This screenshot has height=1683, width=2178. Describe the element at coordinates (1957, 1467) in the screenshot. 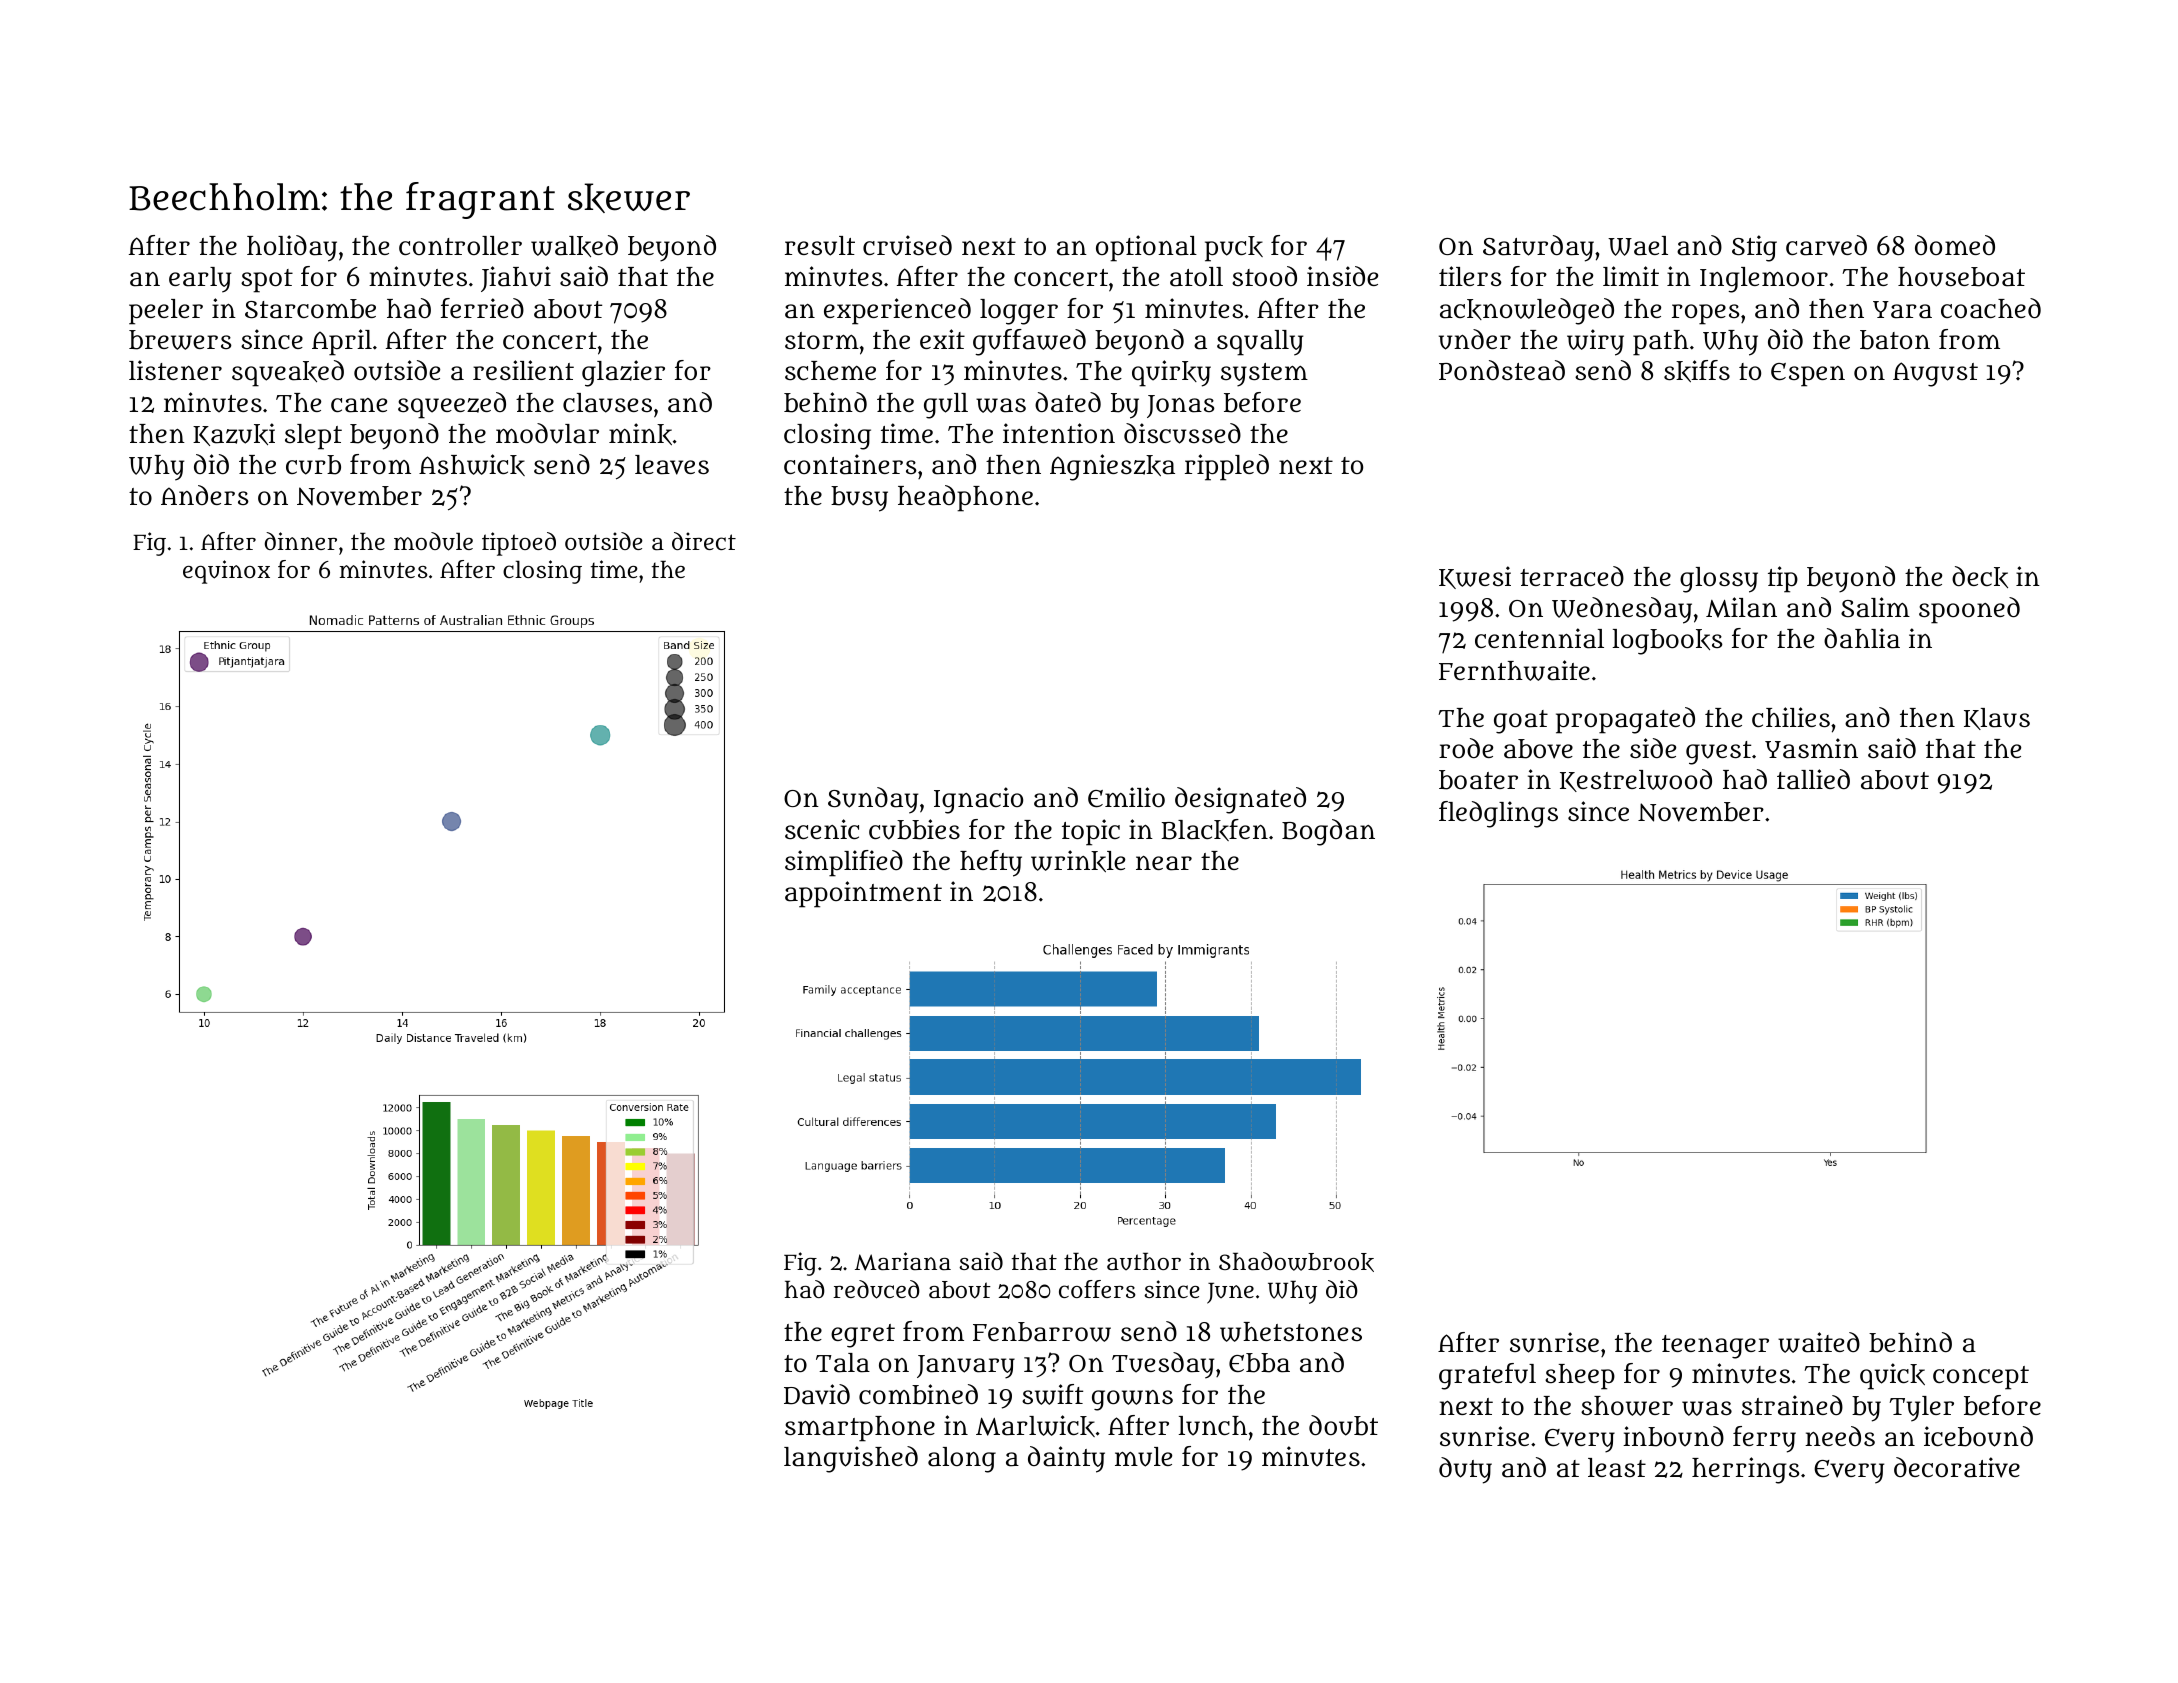

I see `decorative` at that location.
